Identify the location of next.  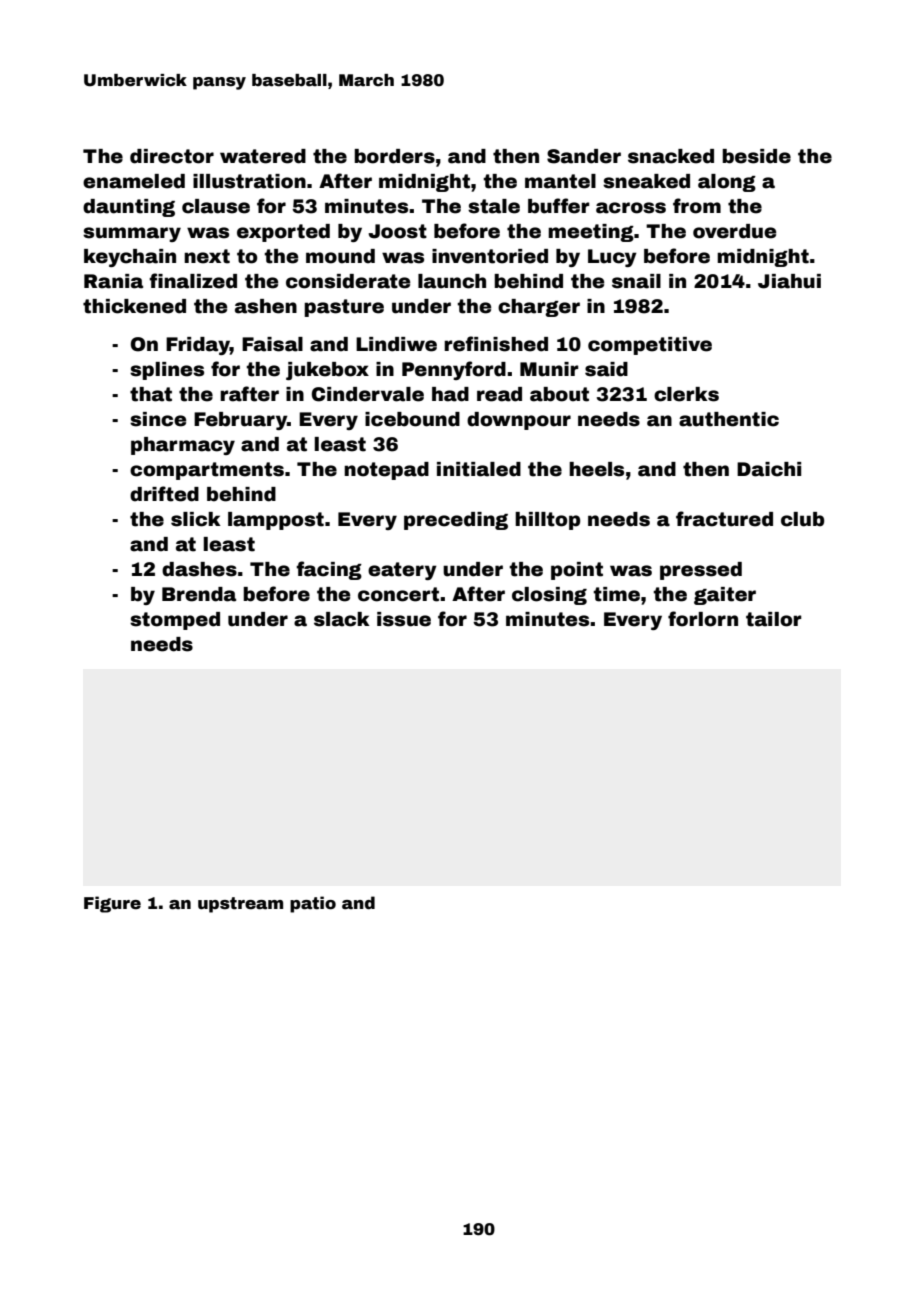
(207, 256).
